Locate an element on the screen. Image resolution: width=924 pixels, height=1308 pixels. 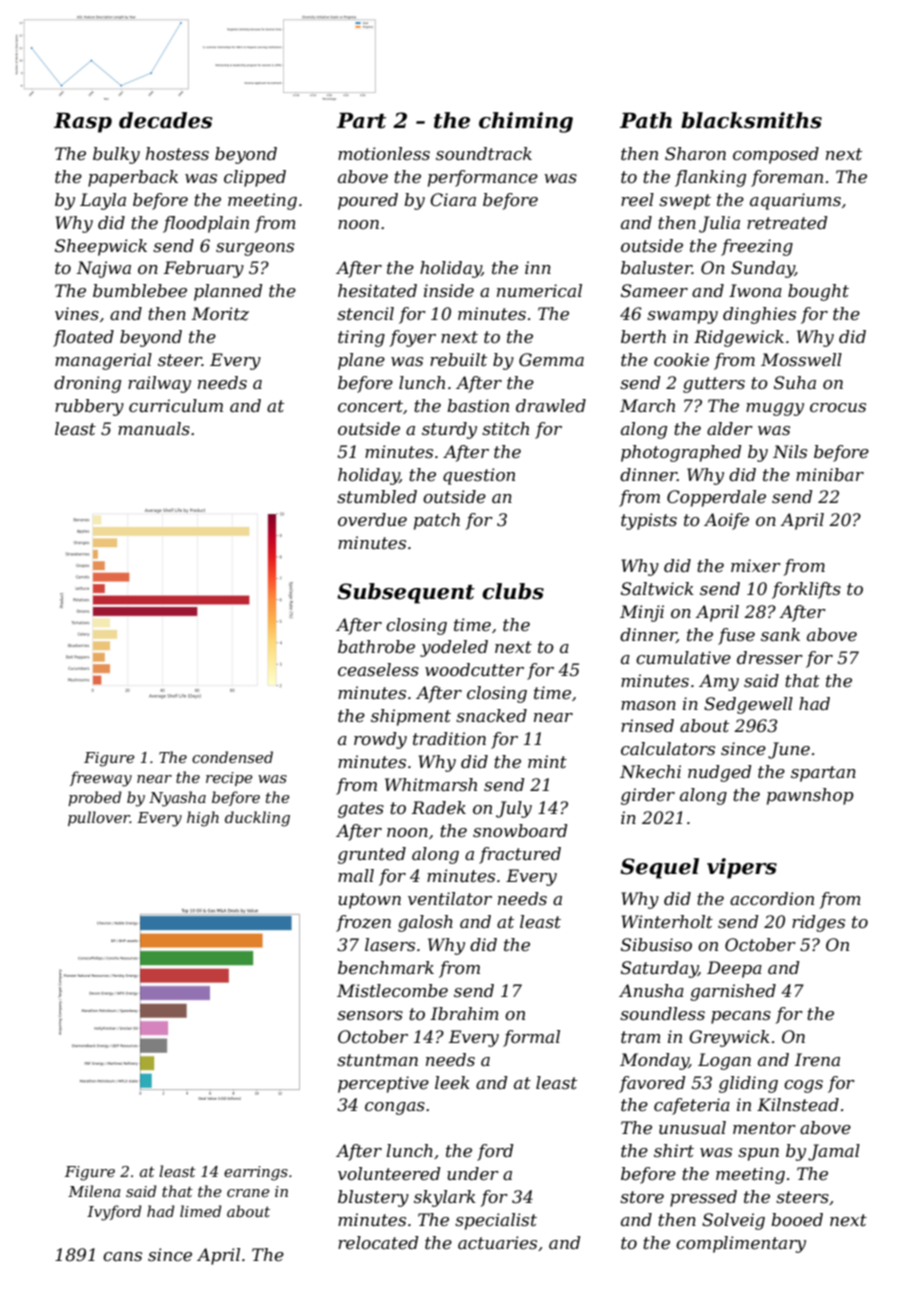
grunted is located at coordinates (372, 855).
